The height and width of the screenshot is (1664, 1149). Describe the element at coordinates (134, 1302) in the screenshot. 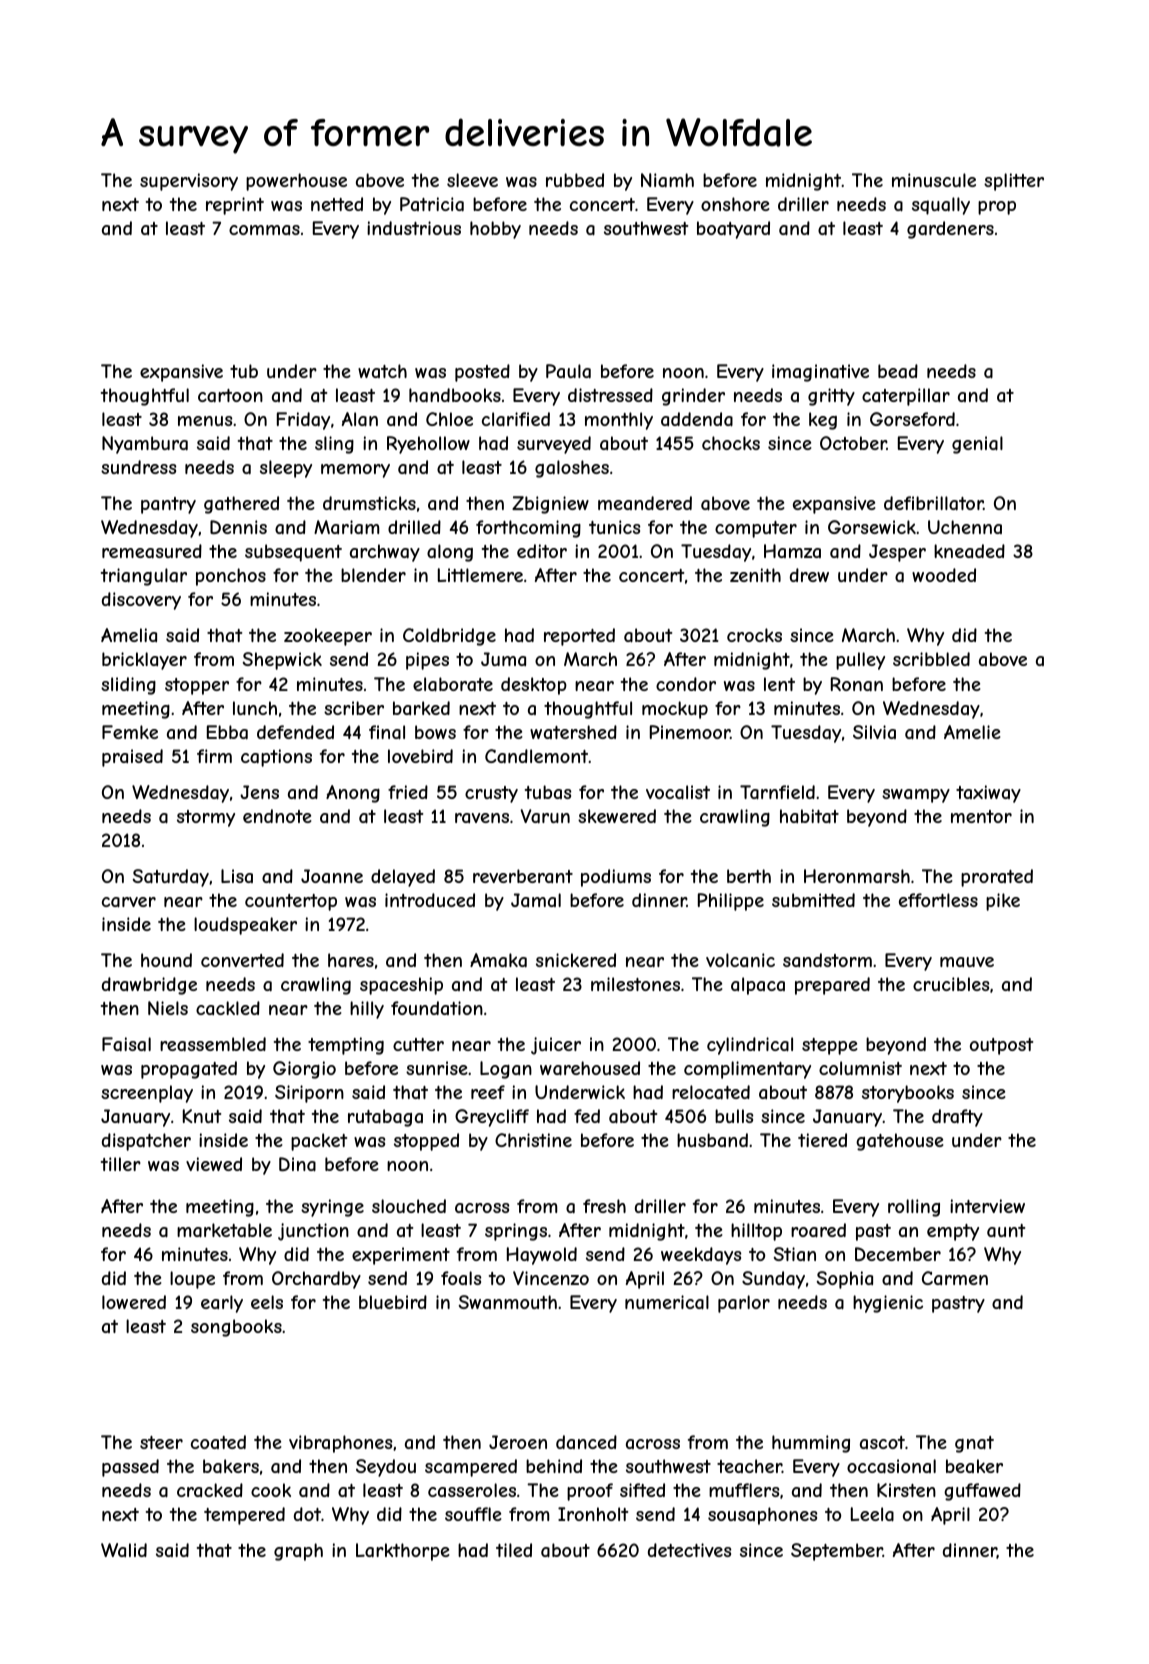

I see `lowered` at that location.
